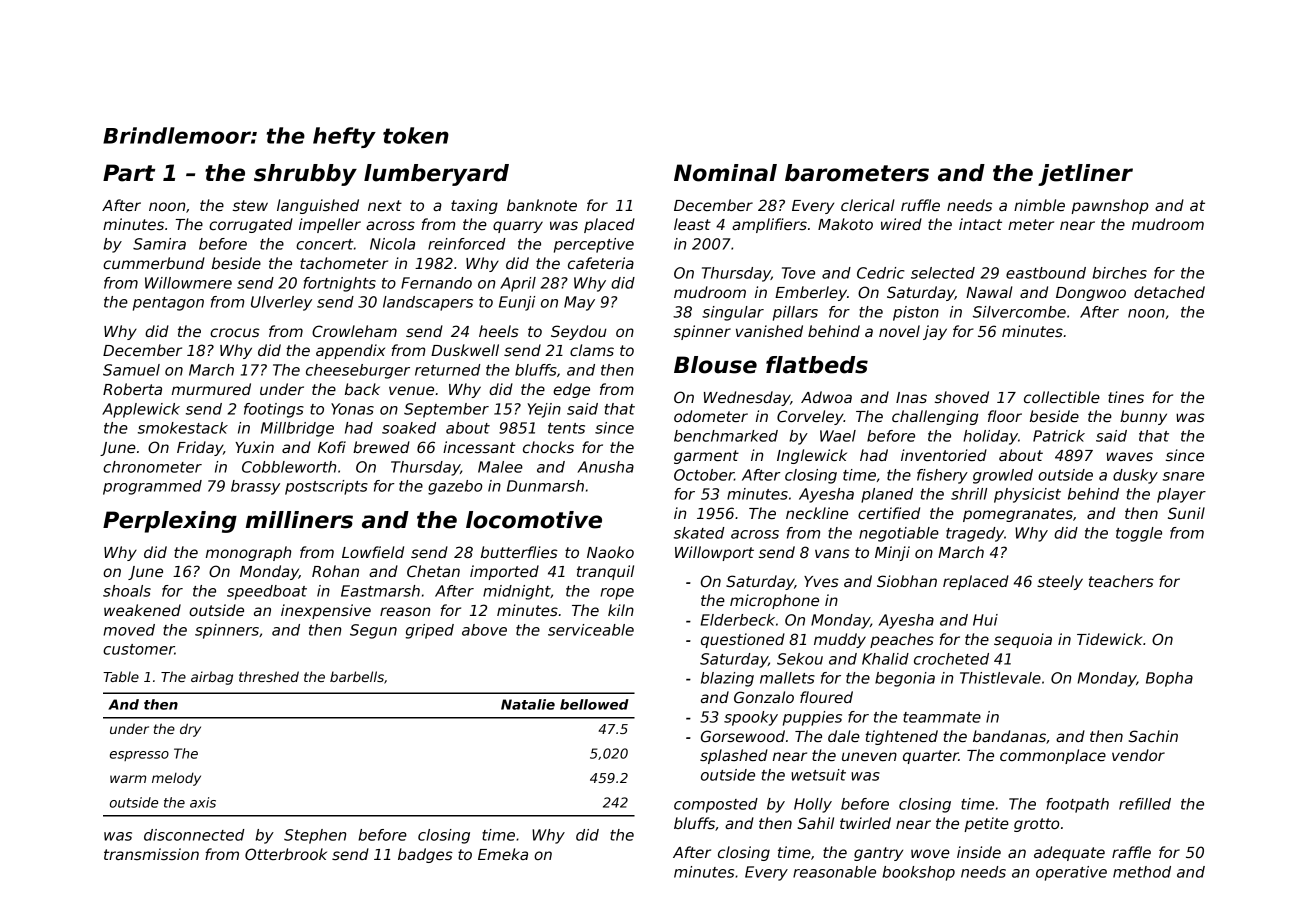  Describe the element at coordinates (943, 273) in the screenshot. I see `selected` at that location.
